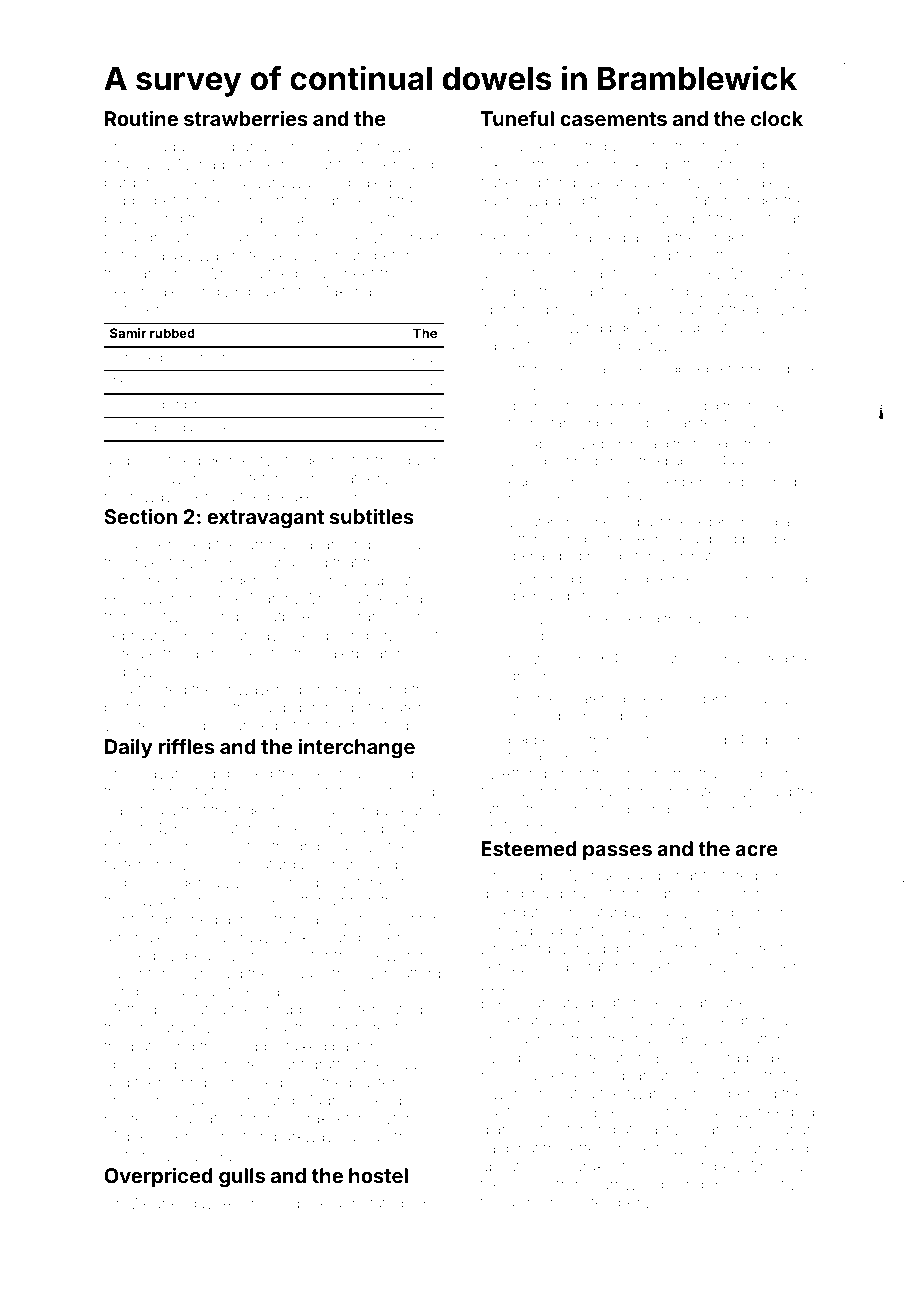 This document has height=1308, width=924. I want to click on Anong, so click(245, 1205).
